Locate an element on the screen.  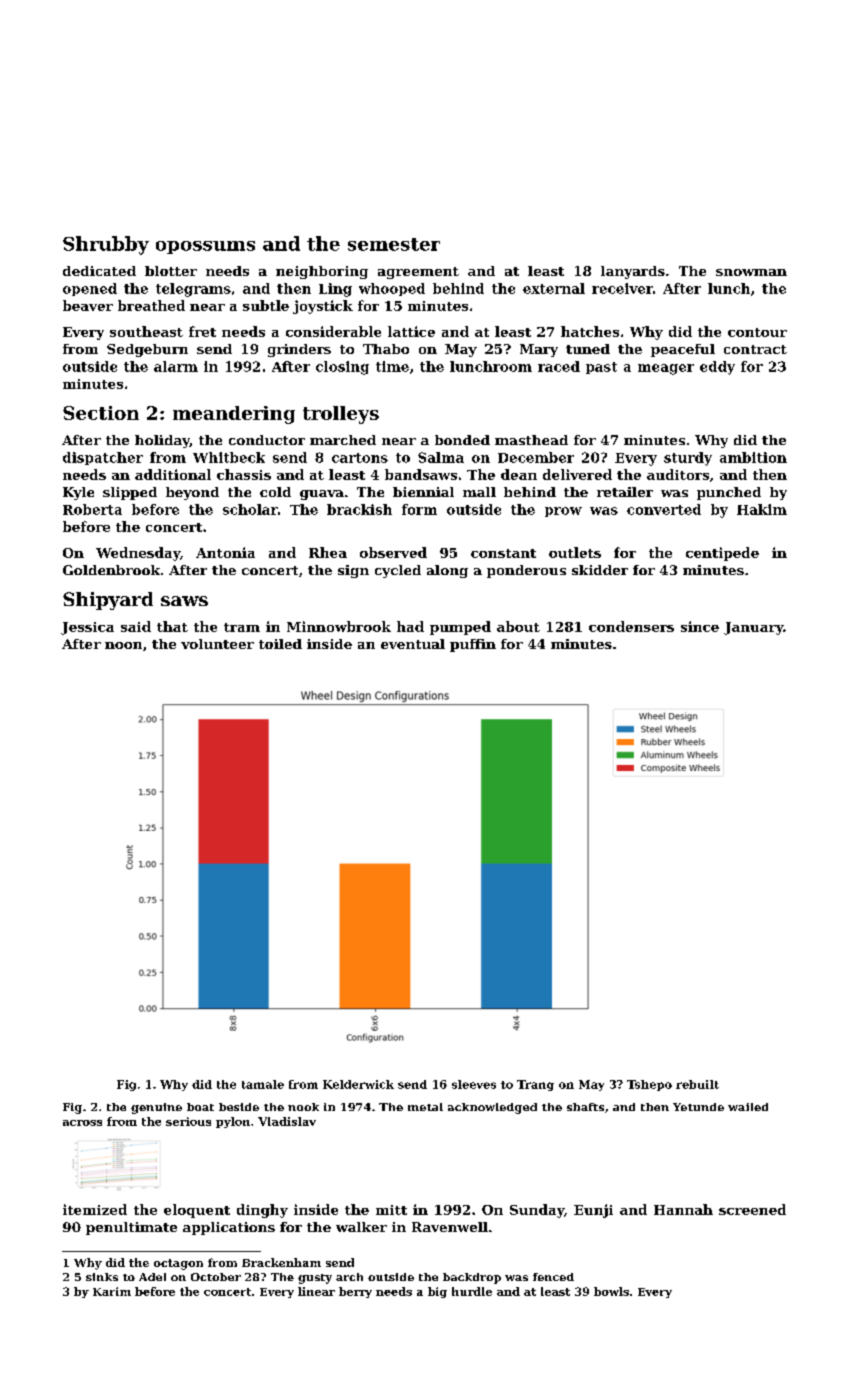
eloquent is located at coordinates (197, 1211).
